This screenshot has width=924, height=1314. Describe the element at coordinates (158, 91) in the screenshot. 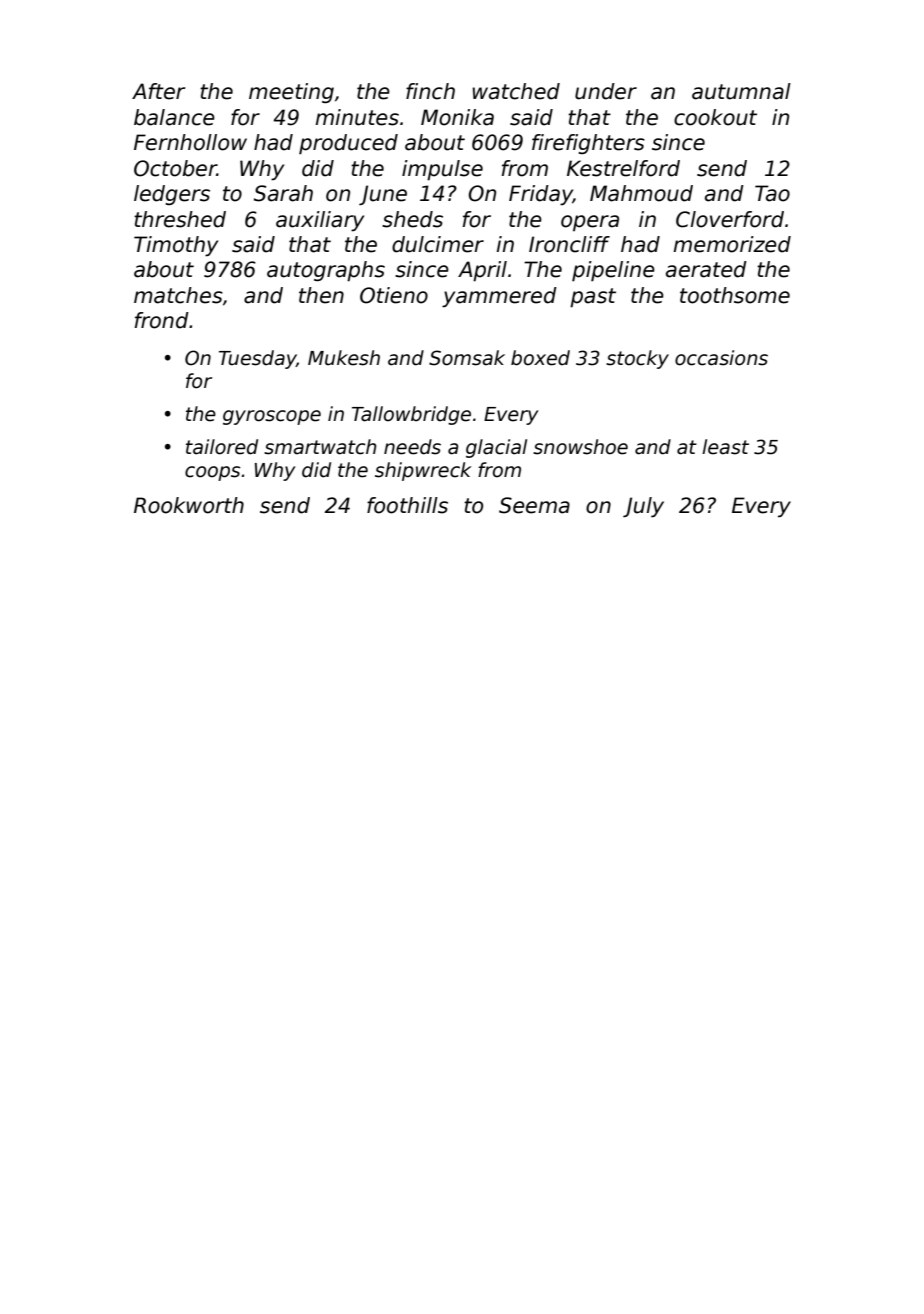

I see `After` at that location.
